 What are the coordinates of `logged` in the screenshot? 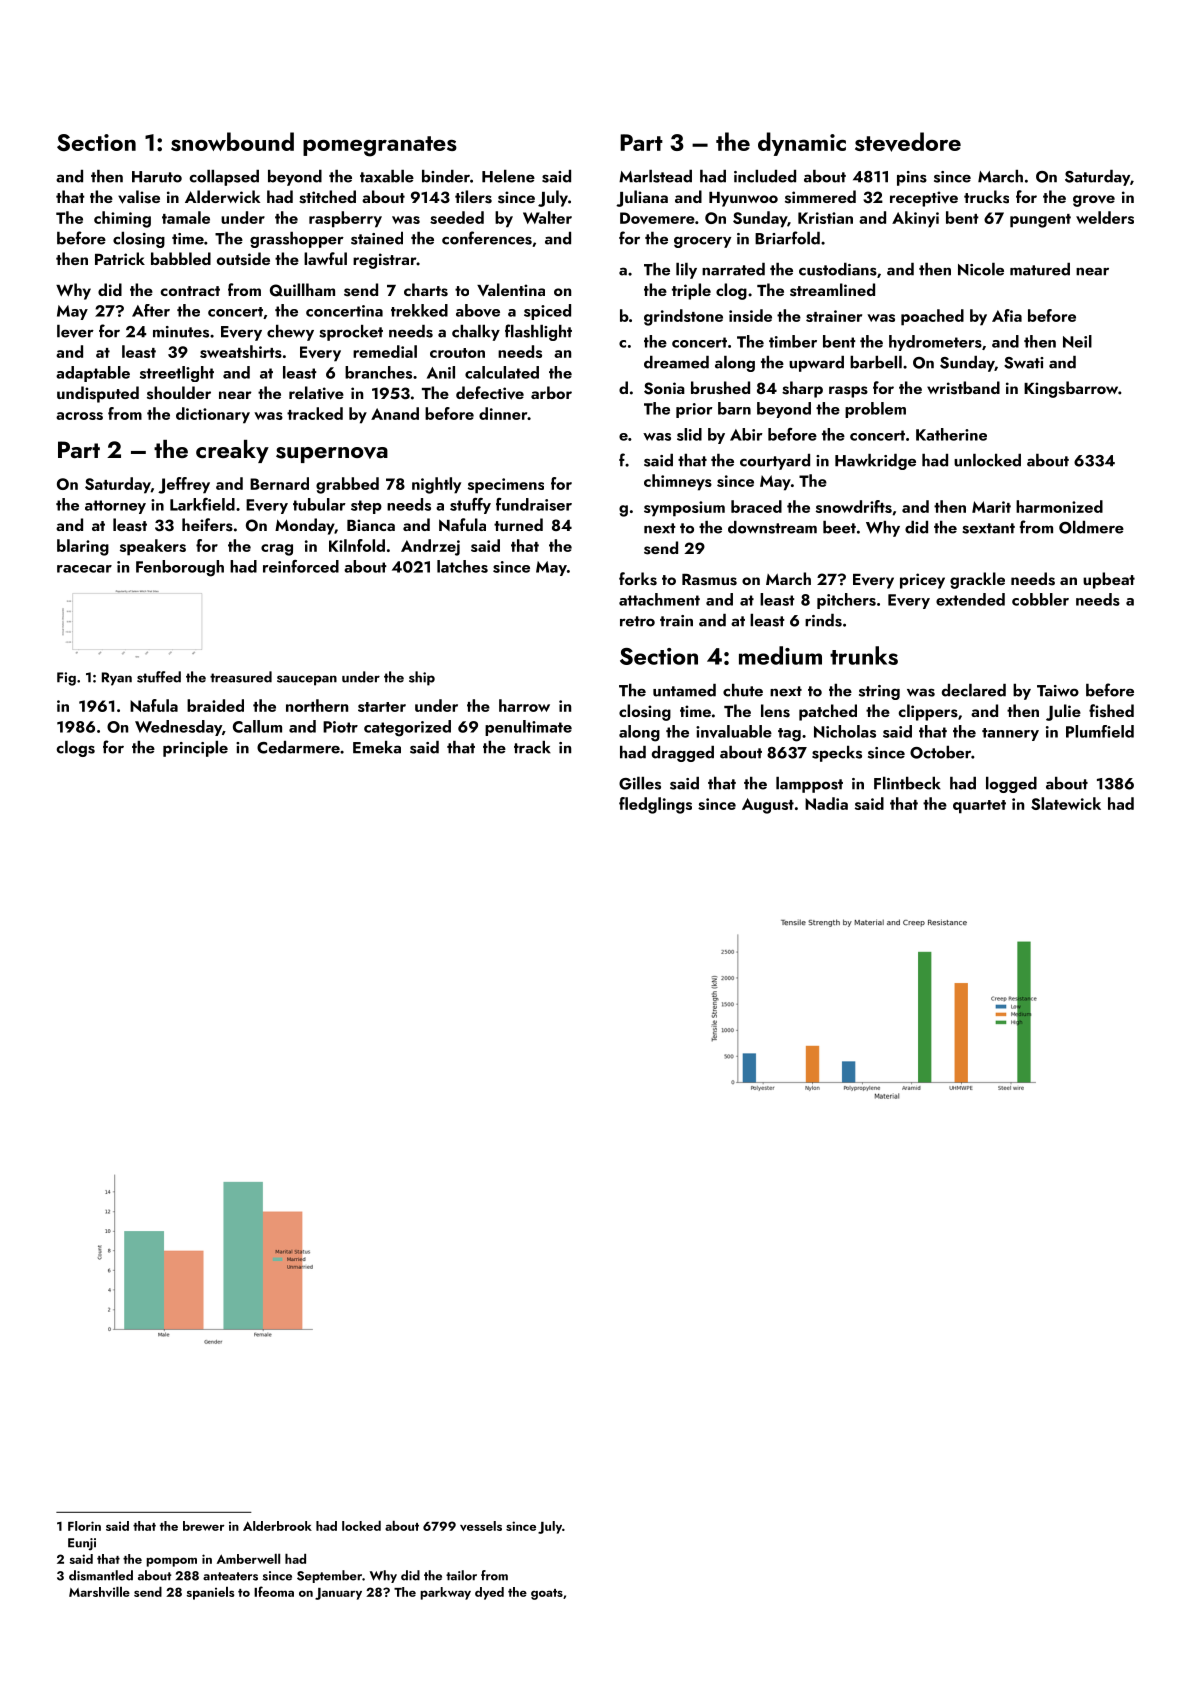 It's located at (1011, 785).
